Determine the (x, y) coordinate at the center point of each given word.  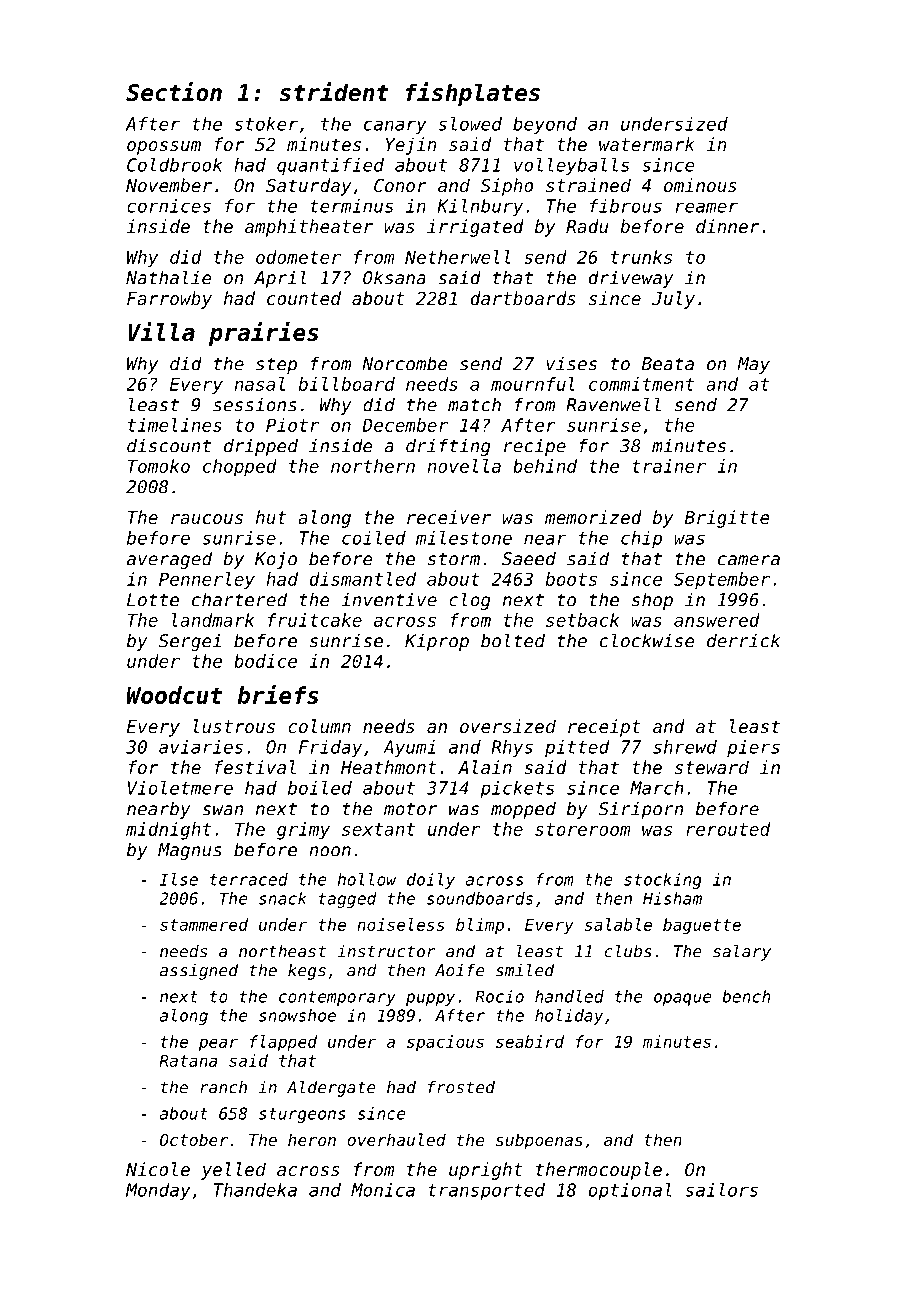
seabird (530, 1041)
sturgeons (302, 1115)
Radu (587, 226)
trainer (669, 466)
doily (431, 881)
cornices (169, 206)
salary (742, 952)
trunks (641, 257)
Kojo (276, 560)
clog (470, 601)
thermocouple (599, 1171)
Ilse (179, 879)
